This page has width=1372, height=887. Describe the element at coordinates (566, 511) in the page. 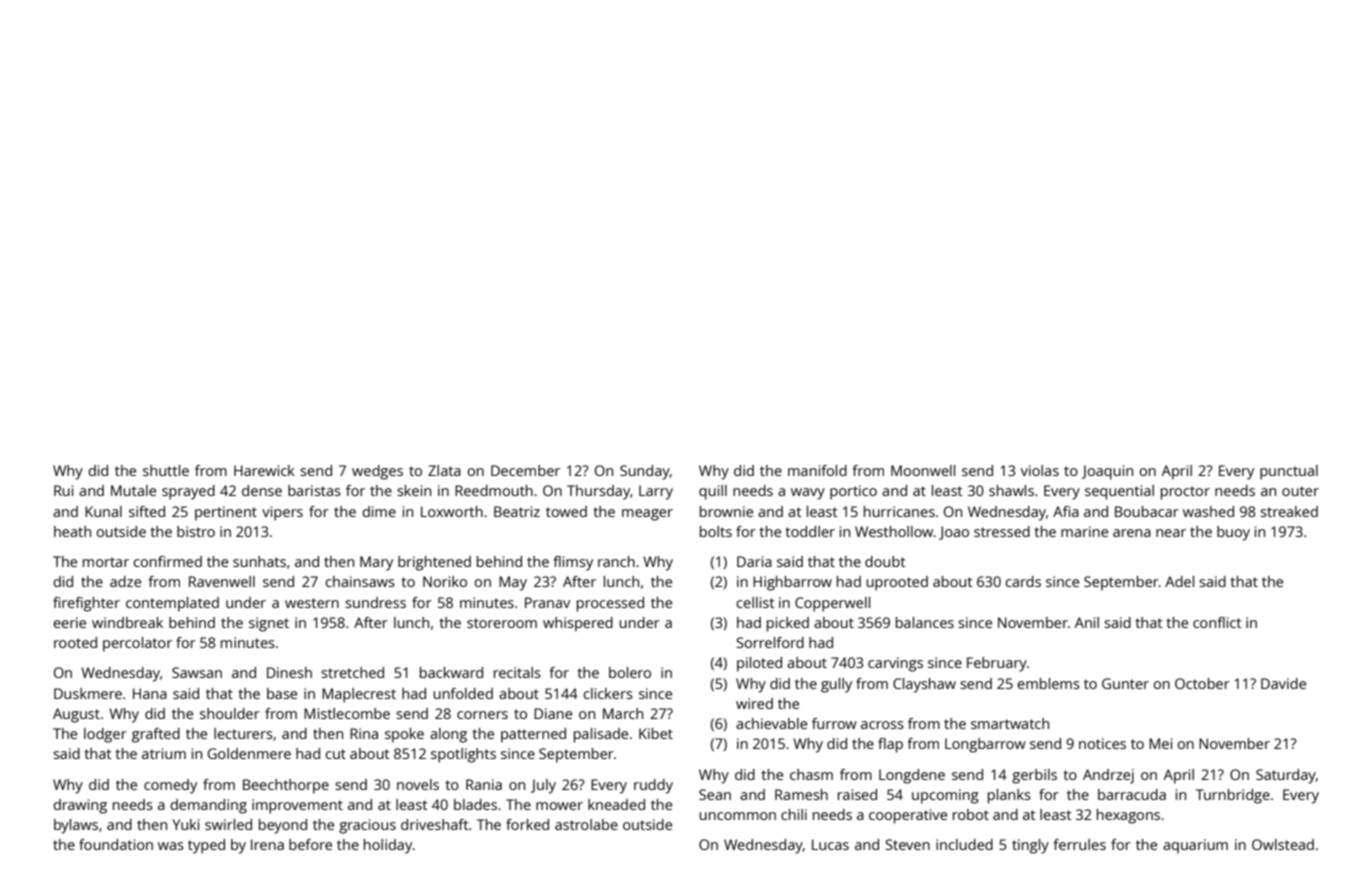

I see `towed` at that location.
